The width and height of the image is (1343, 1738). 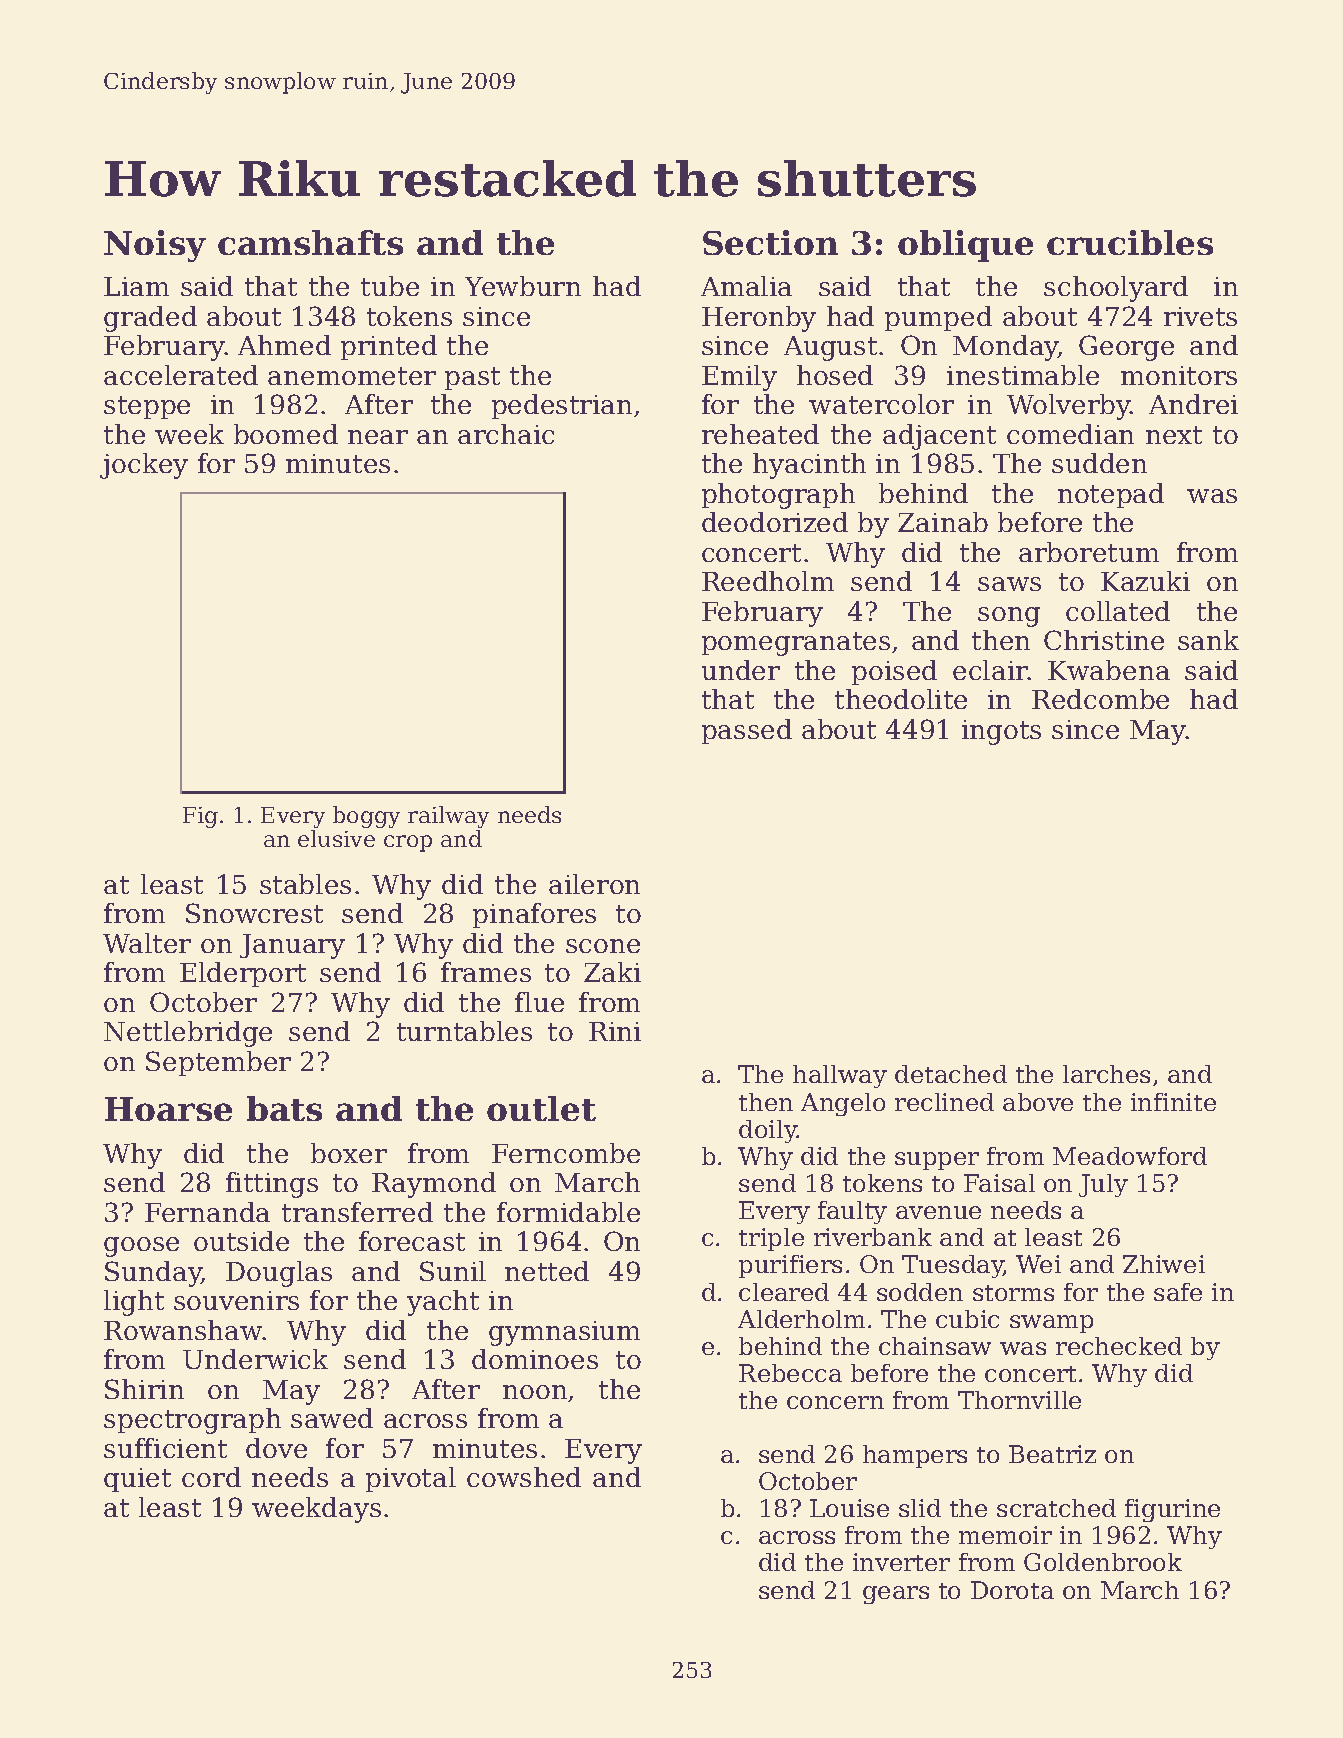 I want to click on gears, so click(x=896, y=1595).
